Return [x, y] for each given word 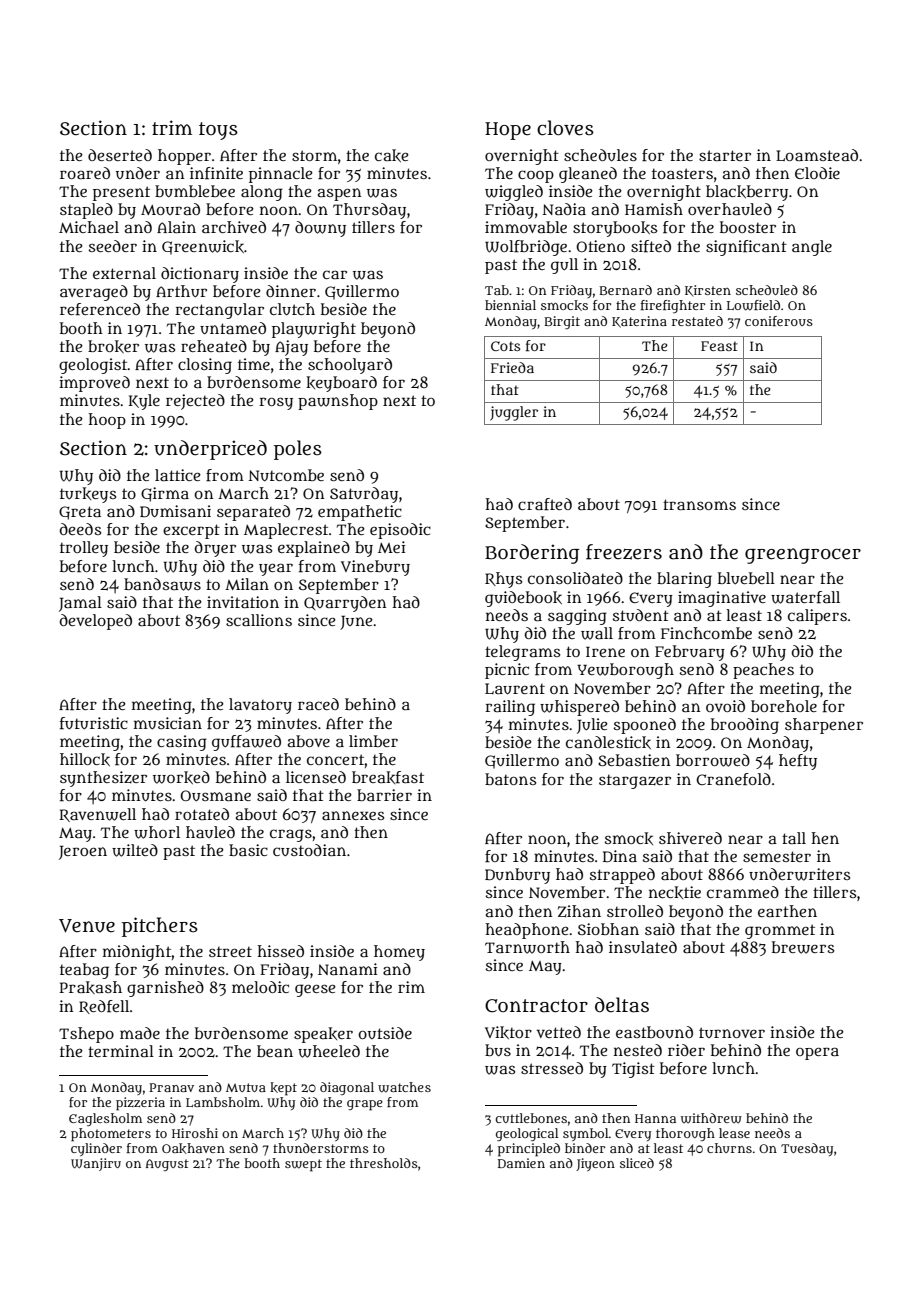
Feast [719, 346]
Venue [87, 926]
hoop [107, 421]
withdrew [711, 1118]
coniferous [779, 321]
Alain [176, 227]
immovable [526, 227]
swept [303, 1165]
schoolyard [350, 366]
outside [385, 1033]
